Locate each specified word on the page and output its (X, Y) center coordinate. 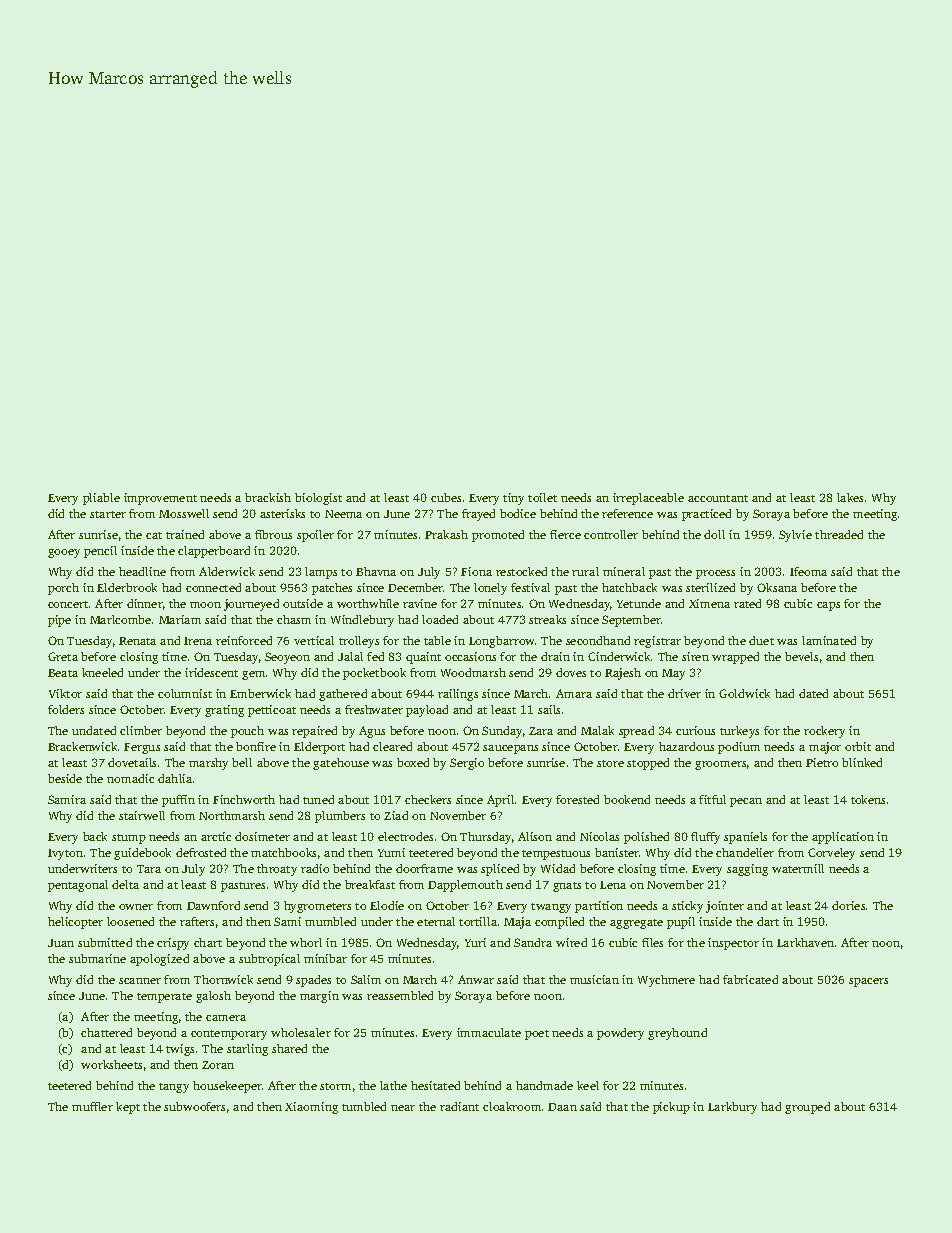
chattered (106, 1032)
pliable (101, 499)
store (610, 763)
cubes (446, 497)
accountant (718, 498)
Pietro (822, 762)
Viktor (65, 693)
